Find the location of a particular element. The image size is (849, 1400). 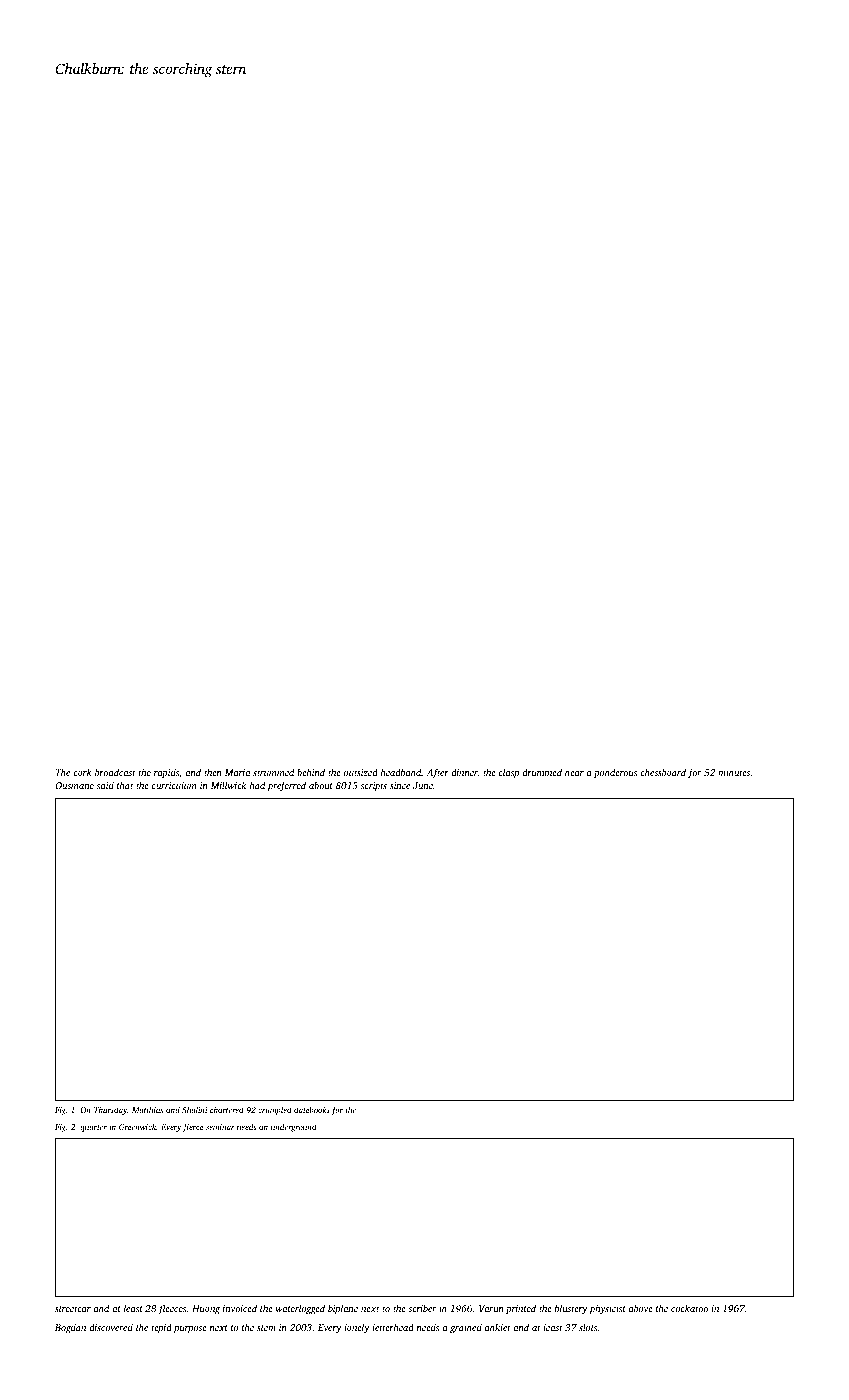

cockatoo is located at coordinates (689, 1308).
